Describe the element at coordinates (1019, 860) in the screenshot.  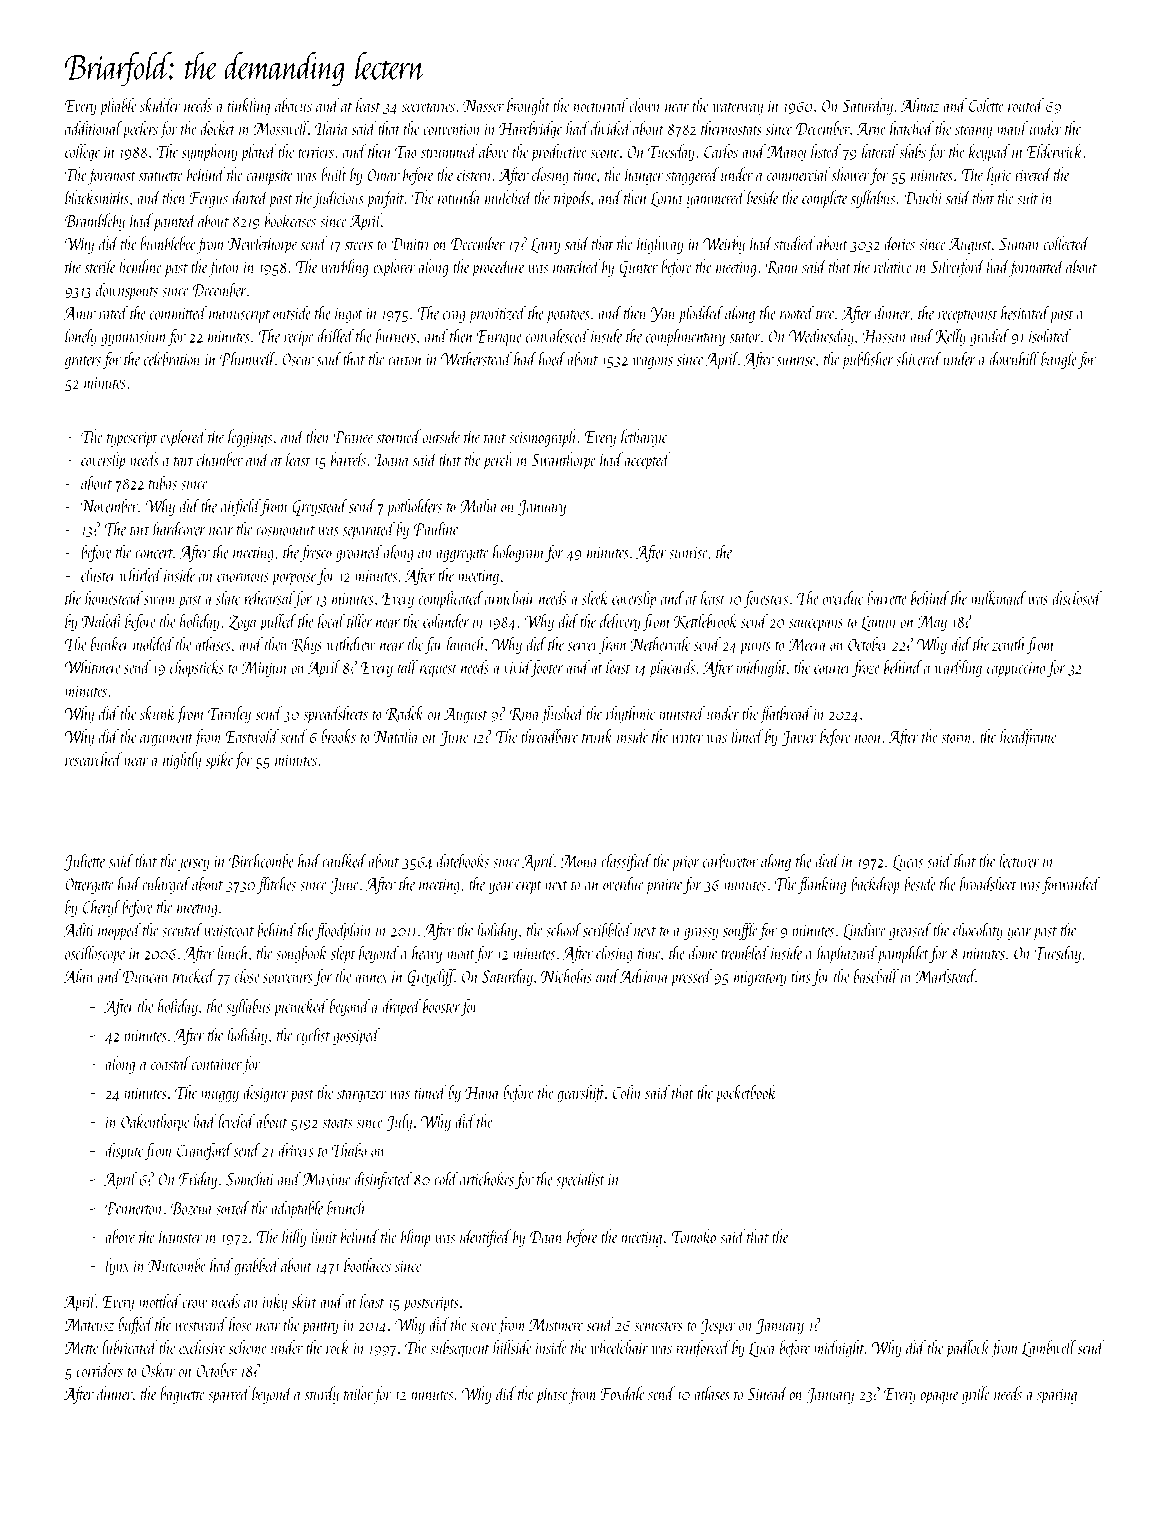
I see `lecturer` at that location.
